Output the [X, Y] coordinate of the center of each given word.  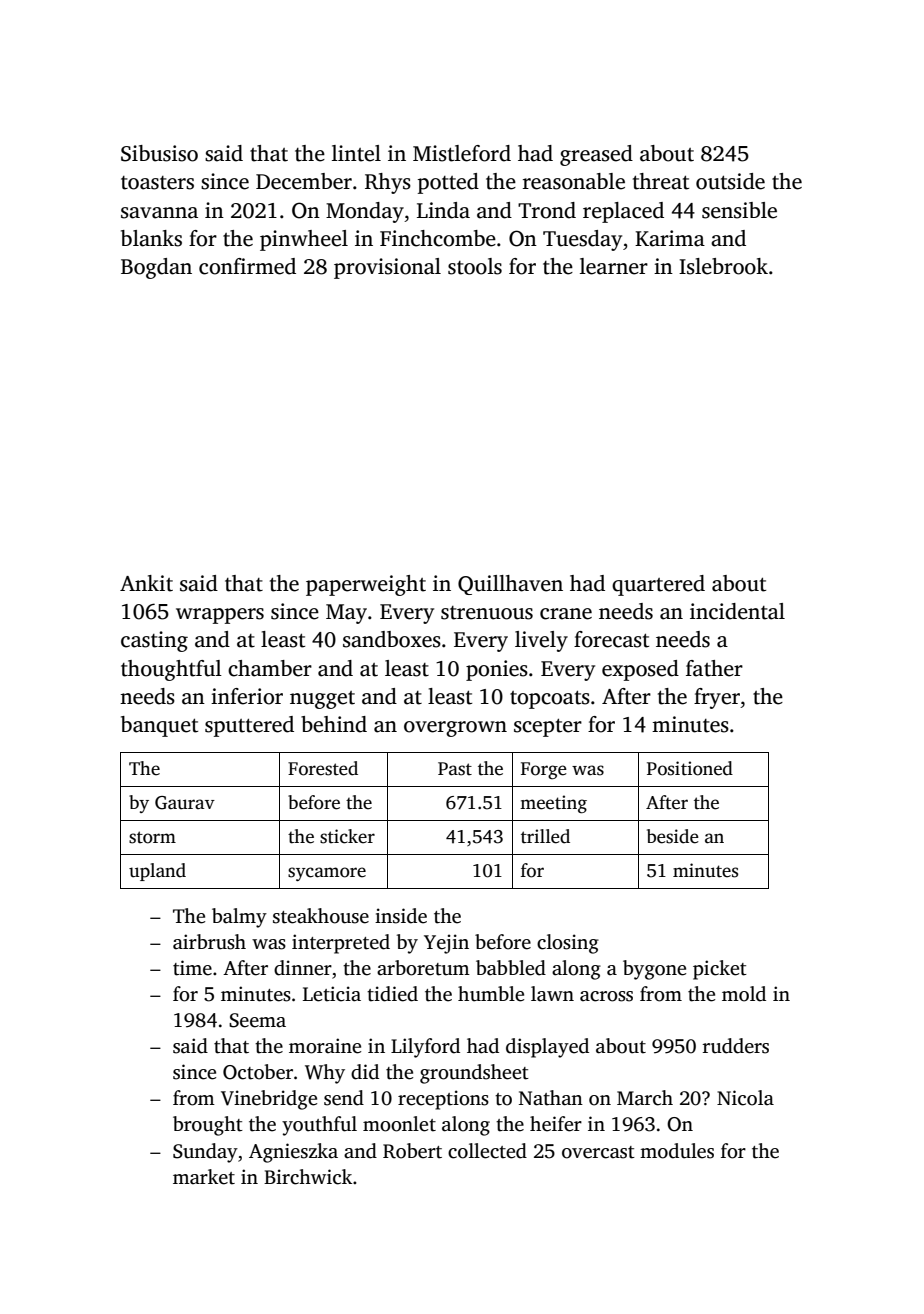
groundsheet [474, 1074]
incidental [737, 611]
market [204, 1177]
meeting [553, 804]
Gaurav [185, 803]
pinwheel [304, 240]
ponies [497, 670]
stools [475, 266]
